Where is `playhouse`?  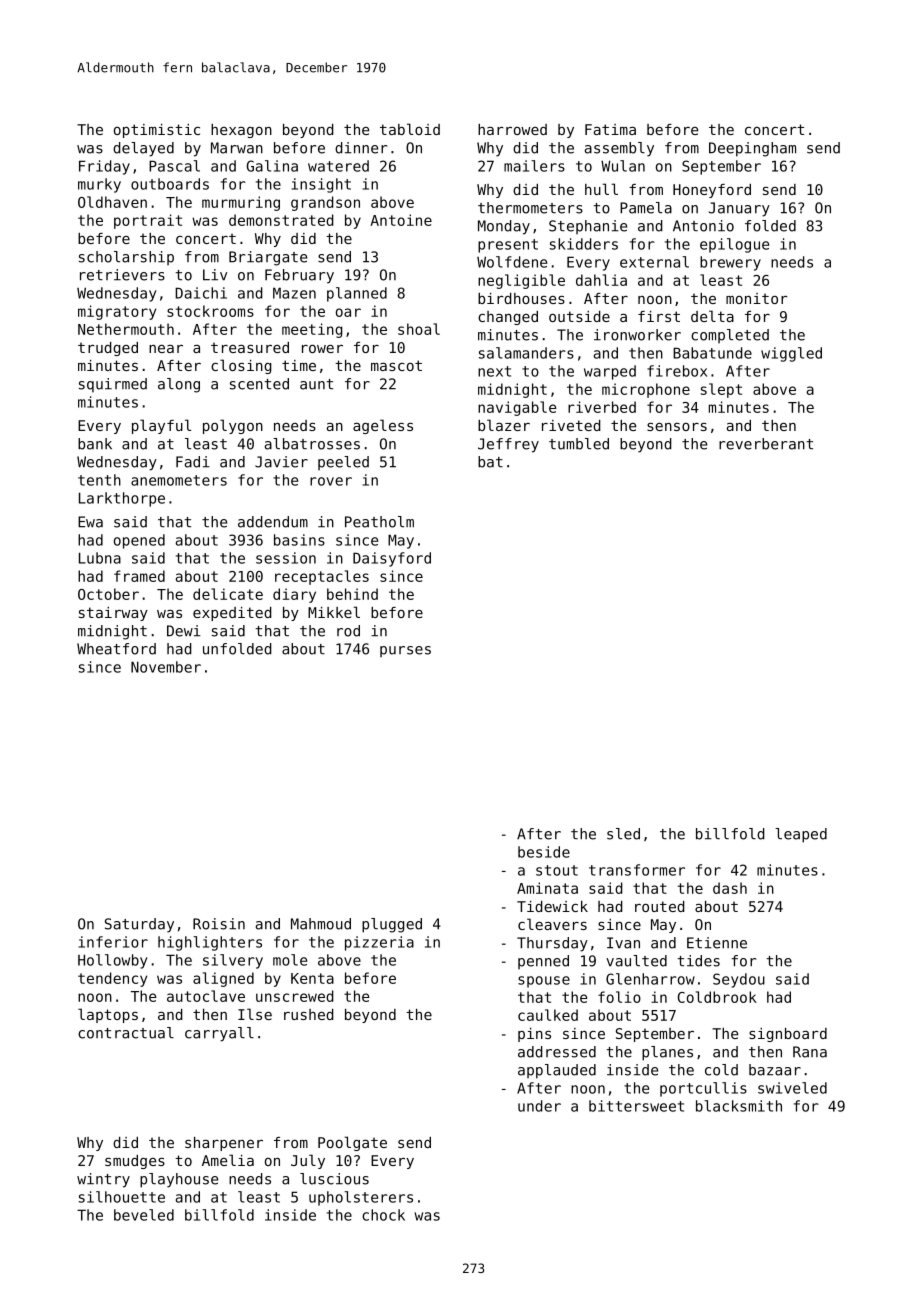
playhouse is located at coordinates (179, 1180).
